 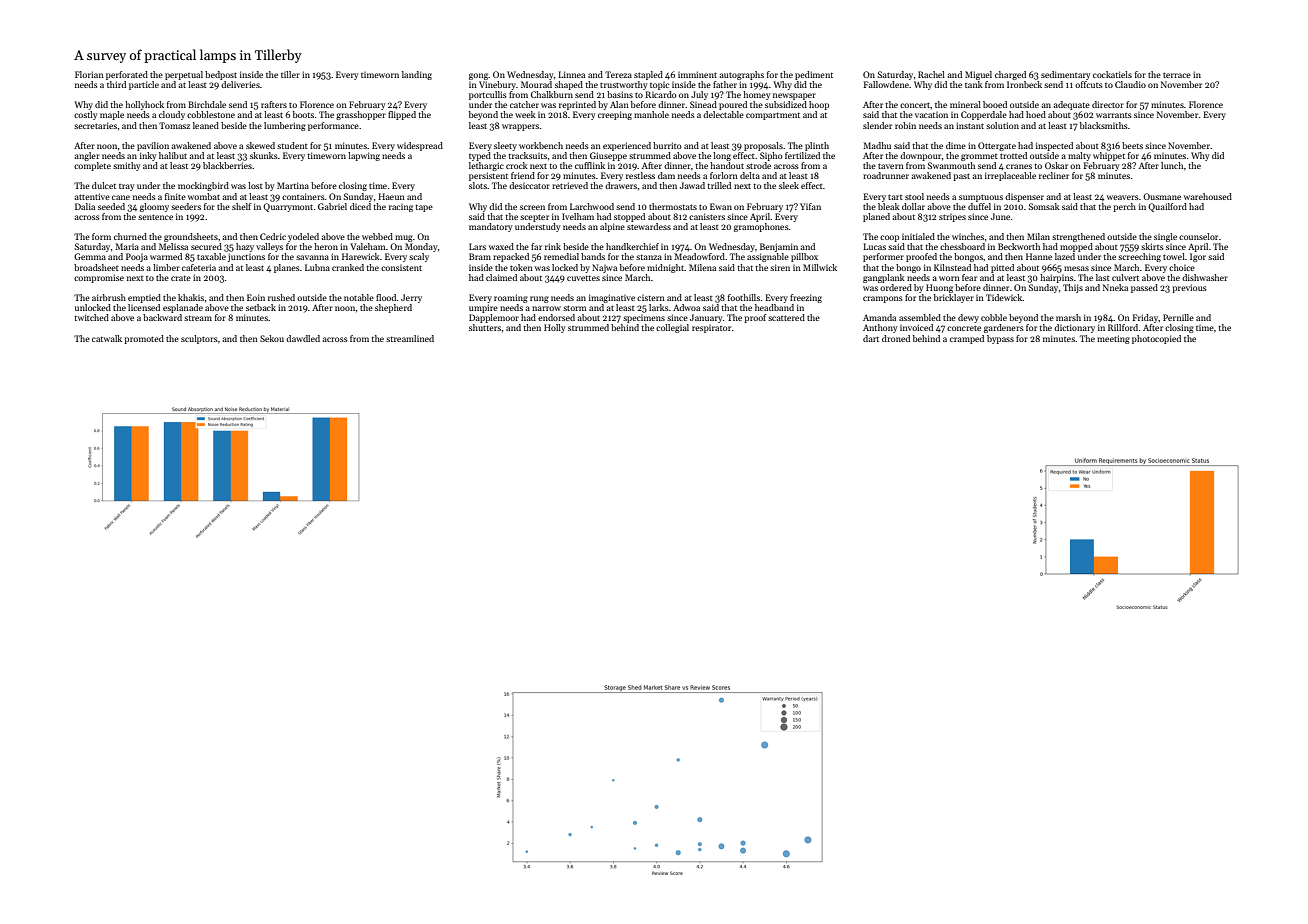 What do you see at coordinates (697, 74) in the screenshot?
I see `imminent` at bounding box center [697, 74].
